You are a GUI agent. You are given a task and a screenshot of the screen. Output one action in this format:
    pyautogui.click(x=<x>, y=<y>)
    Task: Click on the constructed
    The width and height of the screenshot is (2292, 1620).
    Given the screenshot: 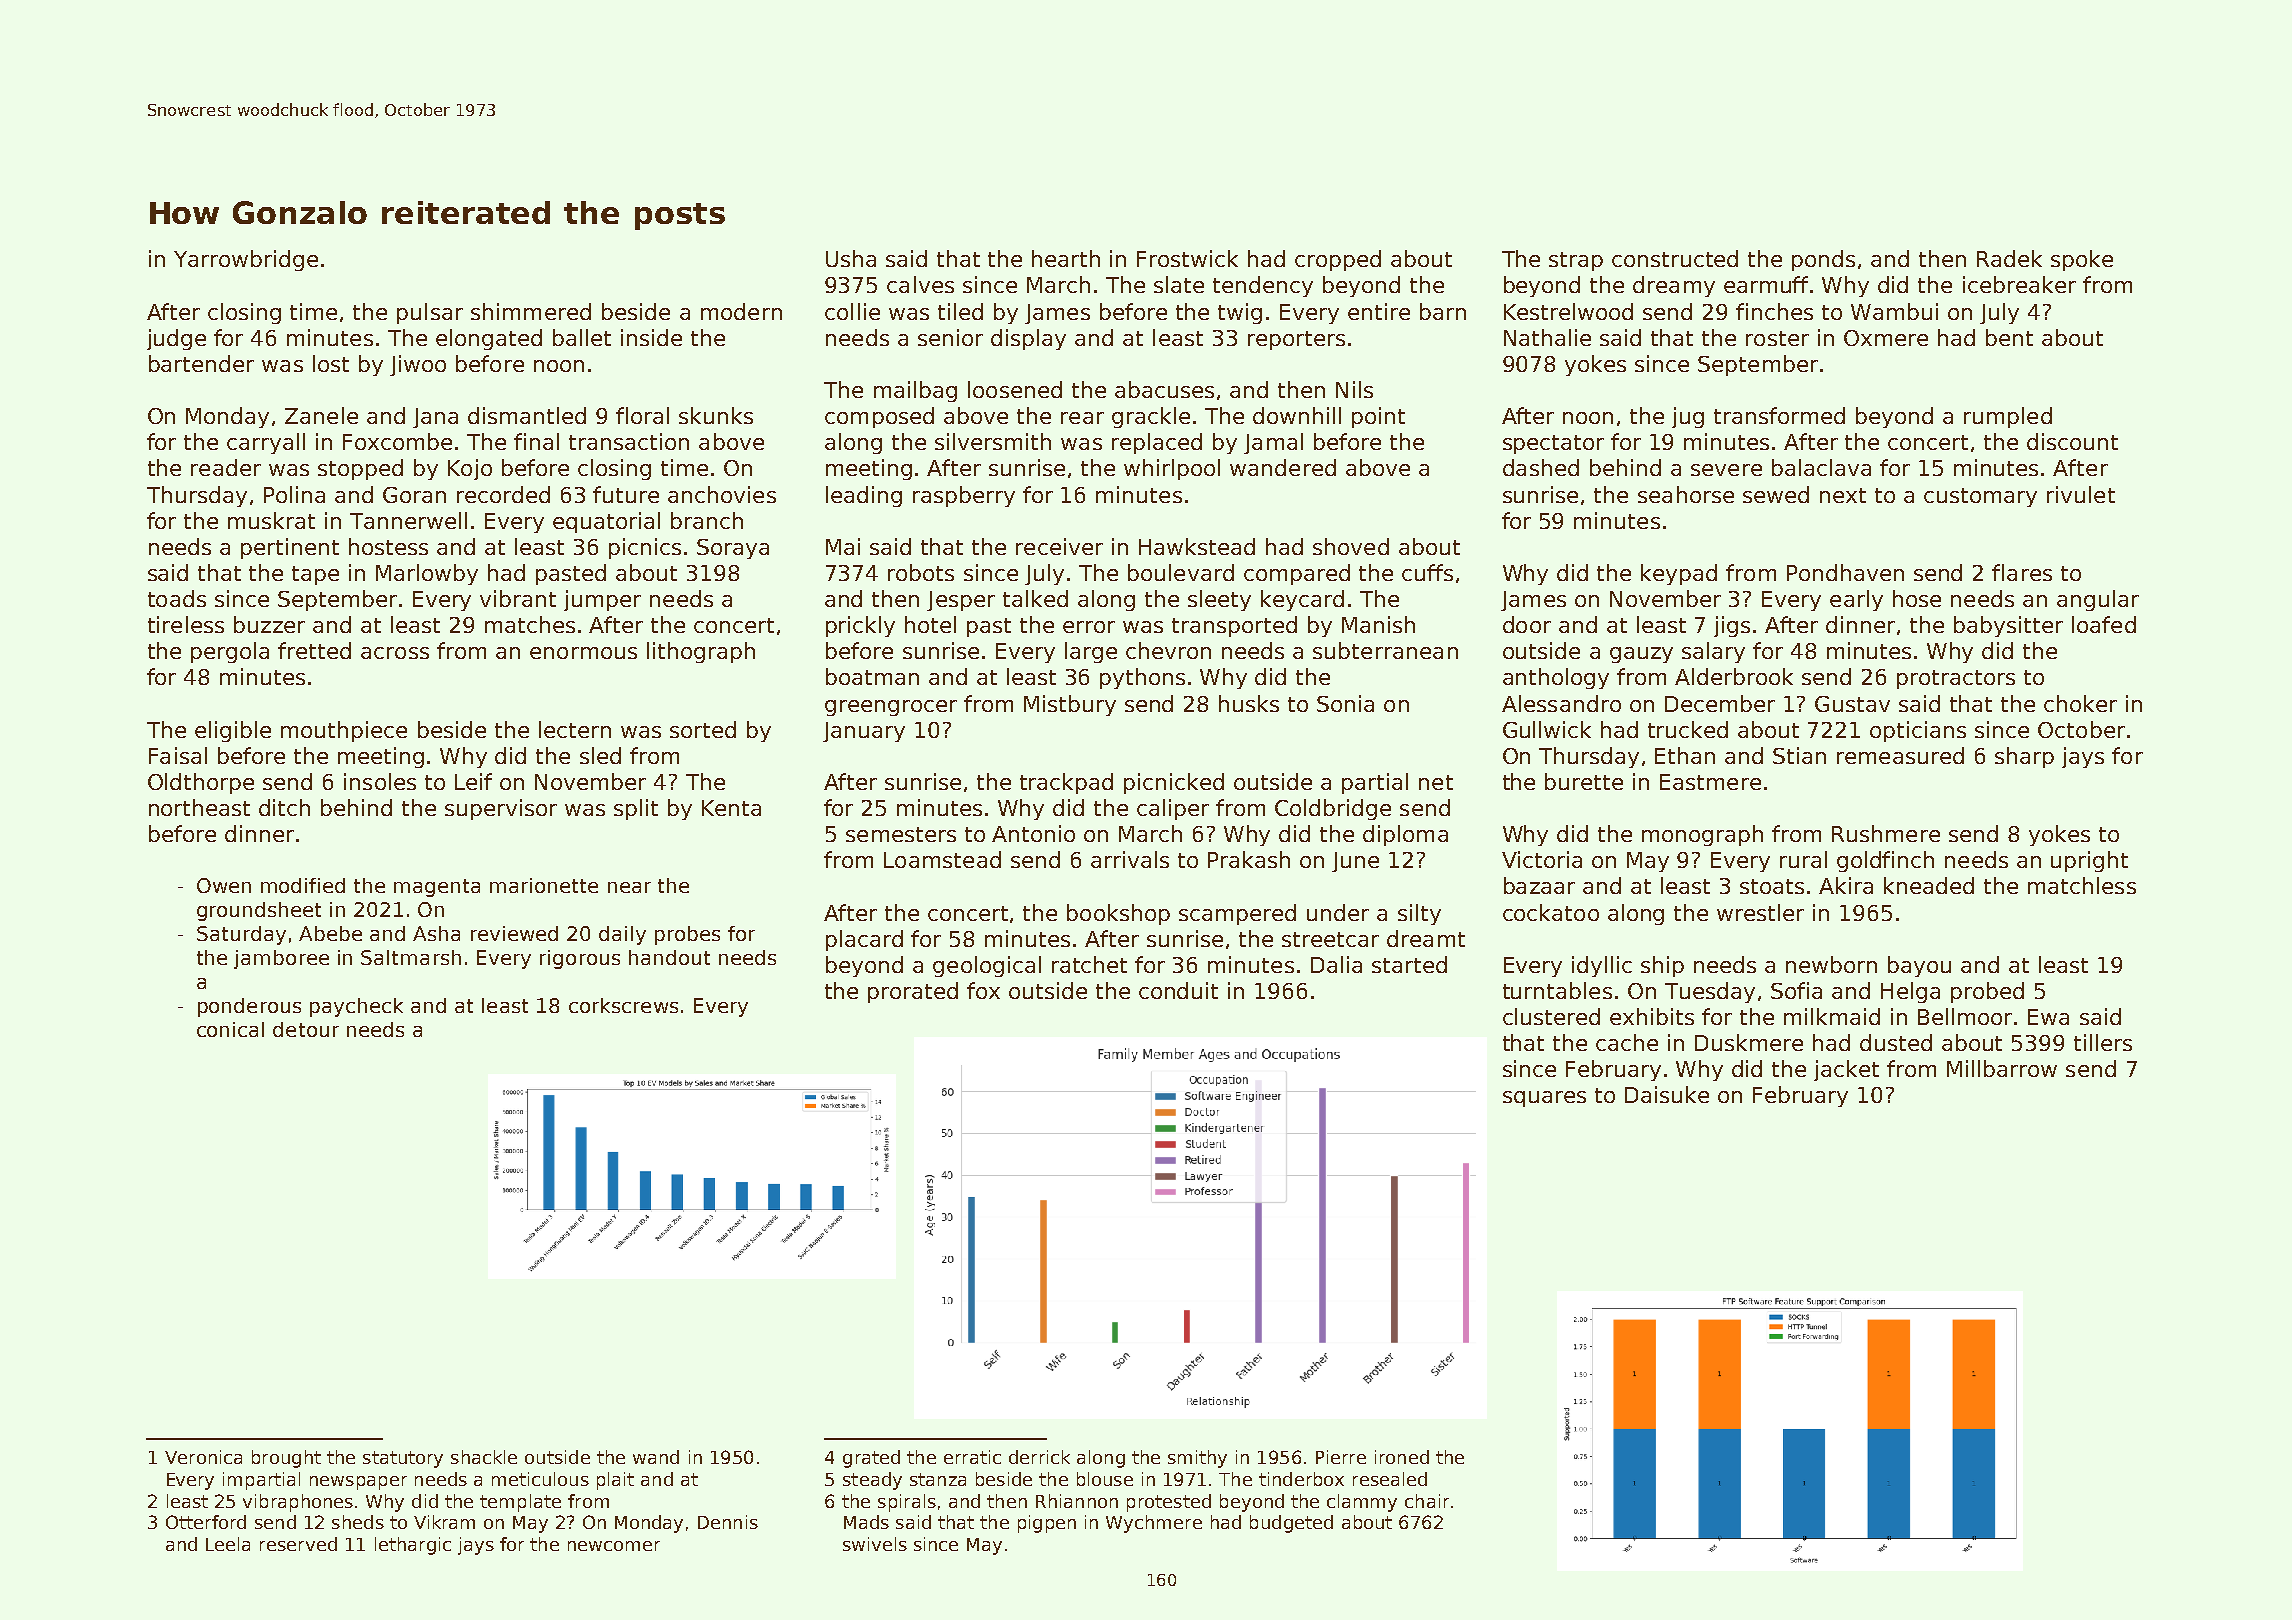 What is the action you would take?
    pyautogui.click(x=1675, y=258)
